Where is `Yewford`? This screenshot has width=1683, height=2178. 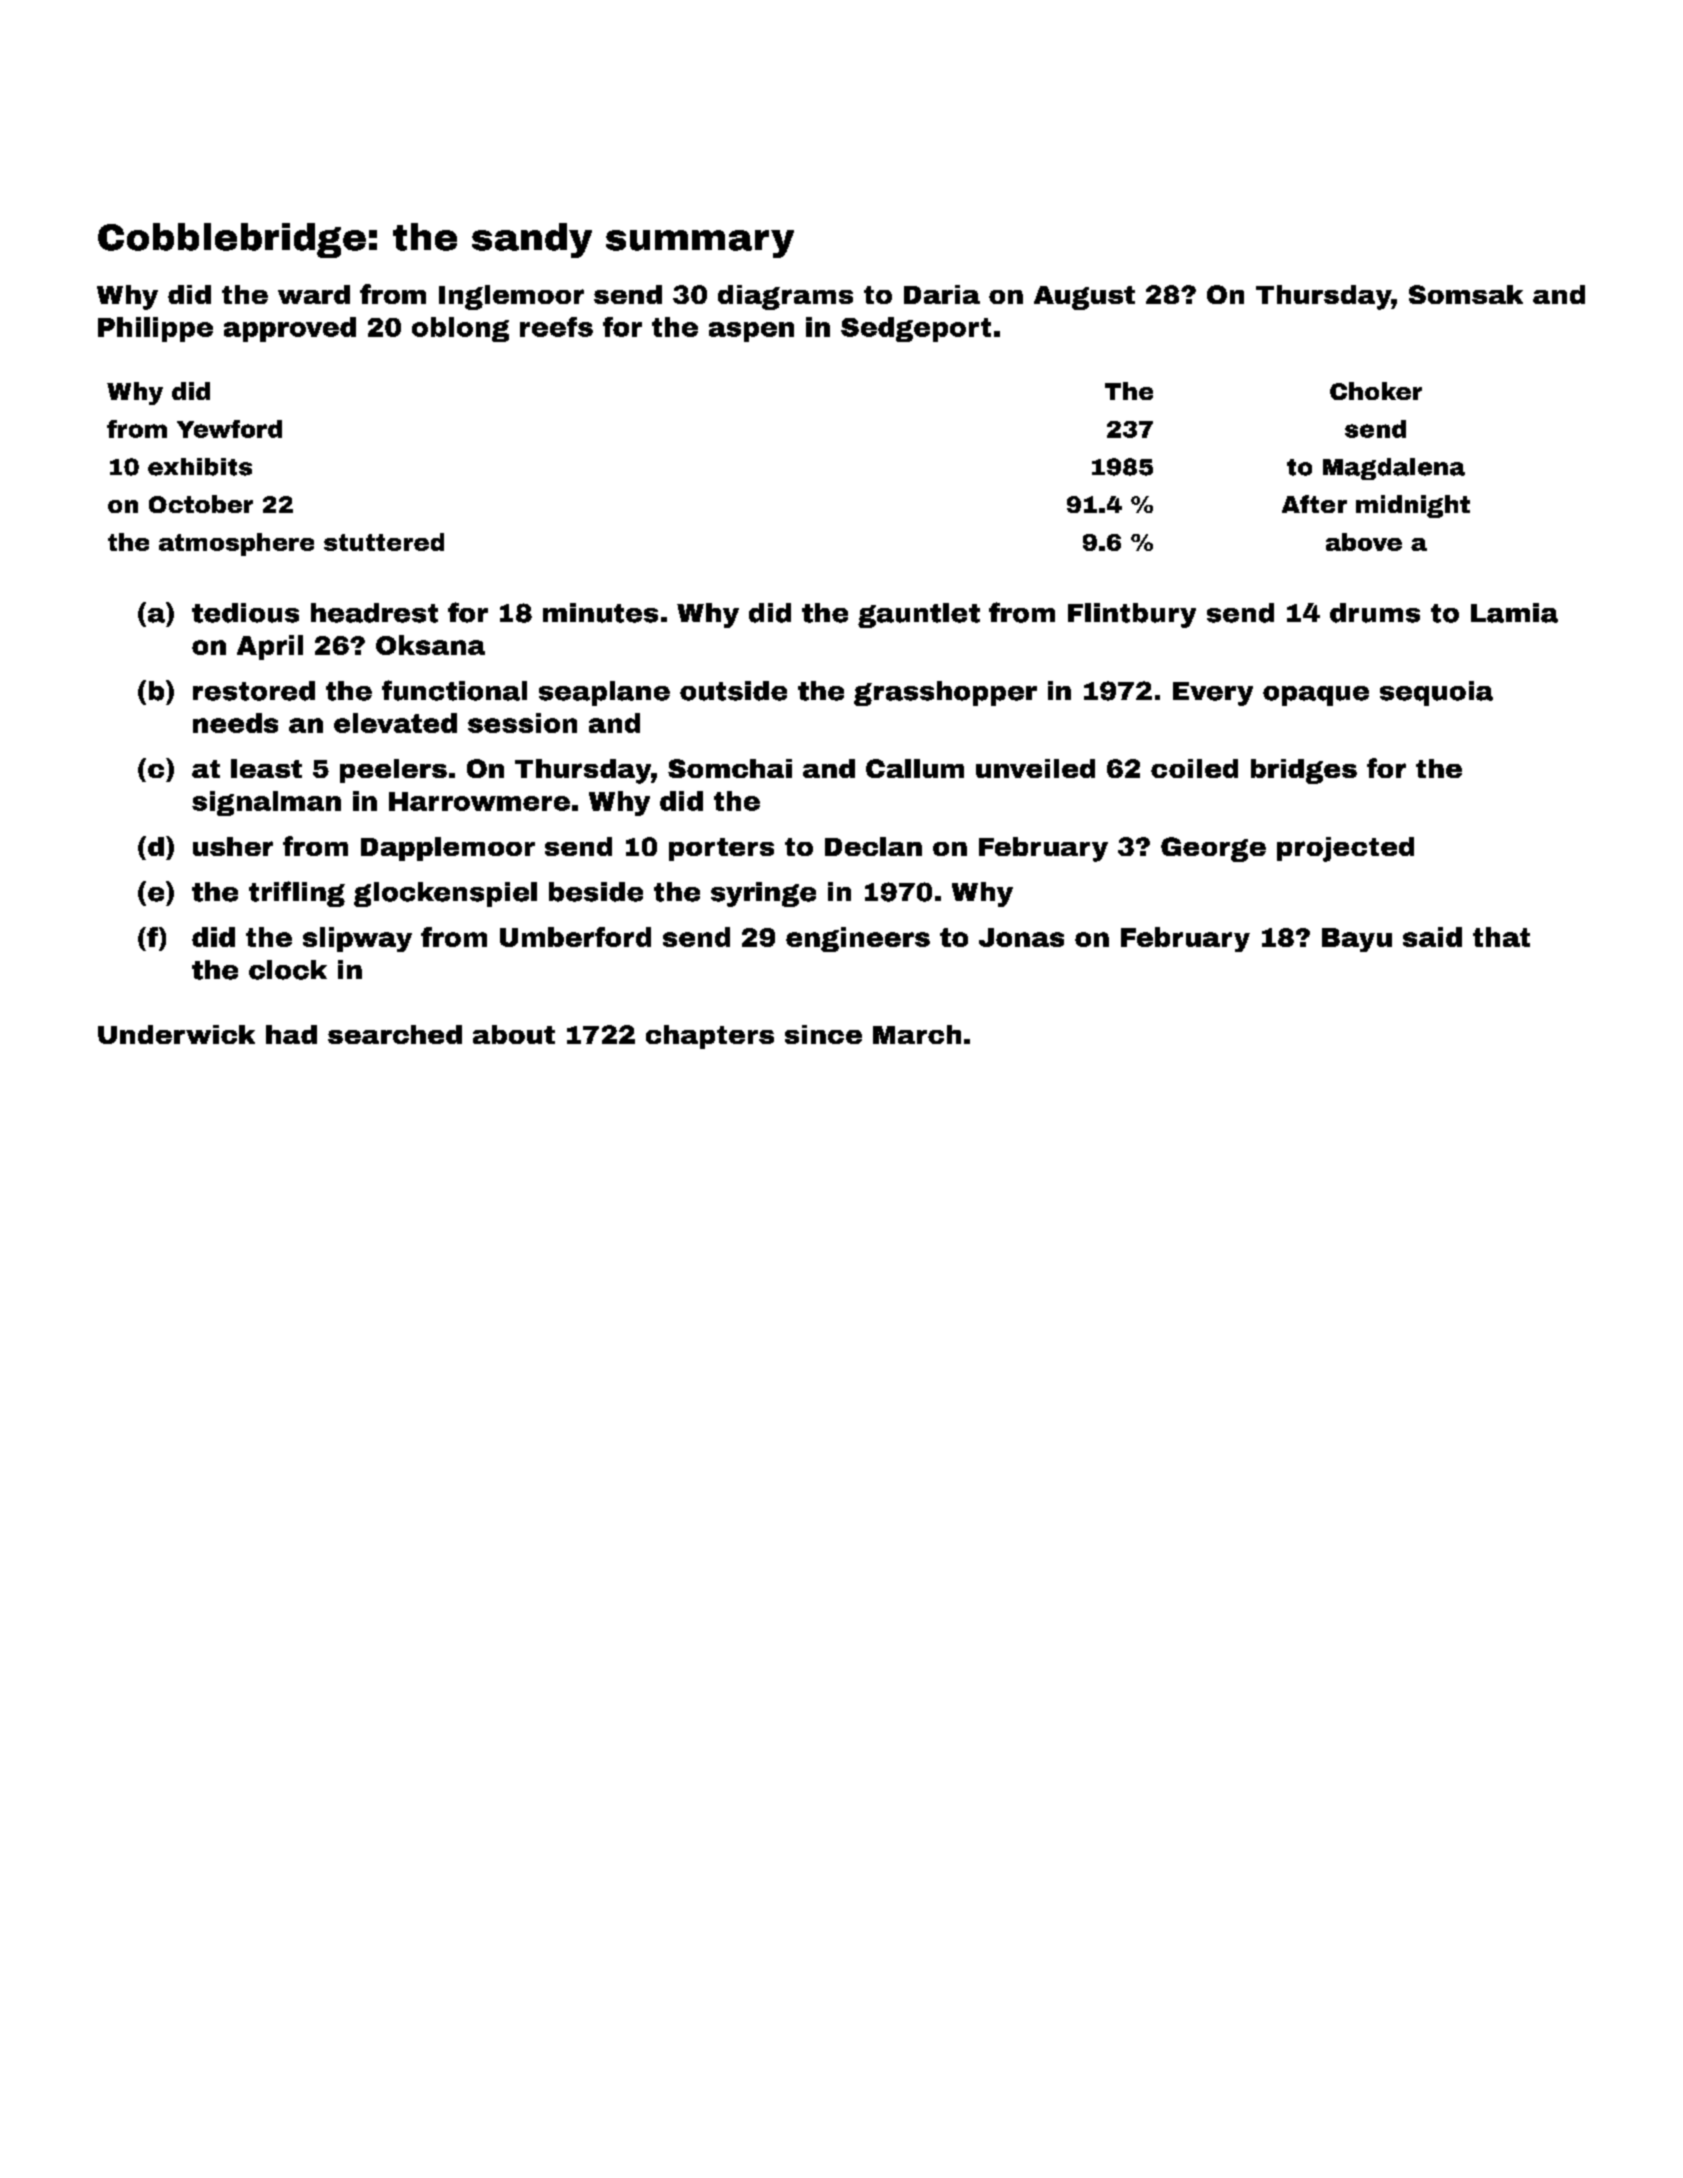
Yewford is located at coordinates (229, 429).
